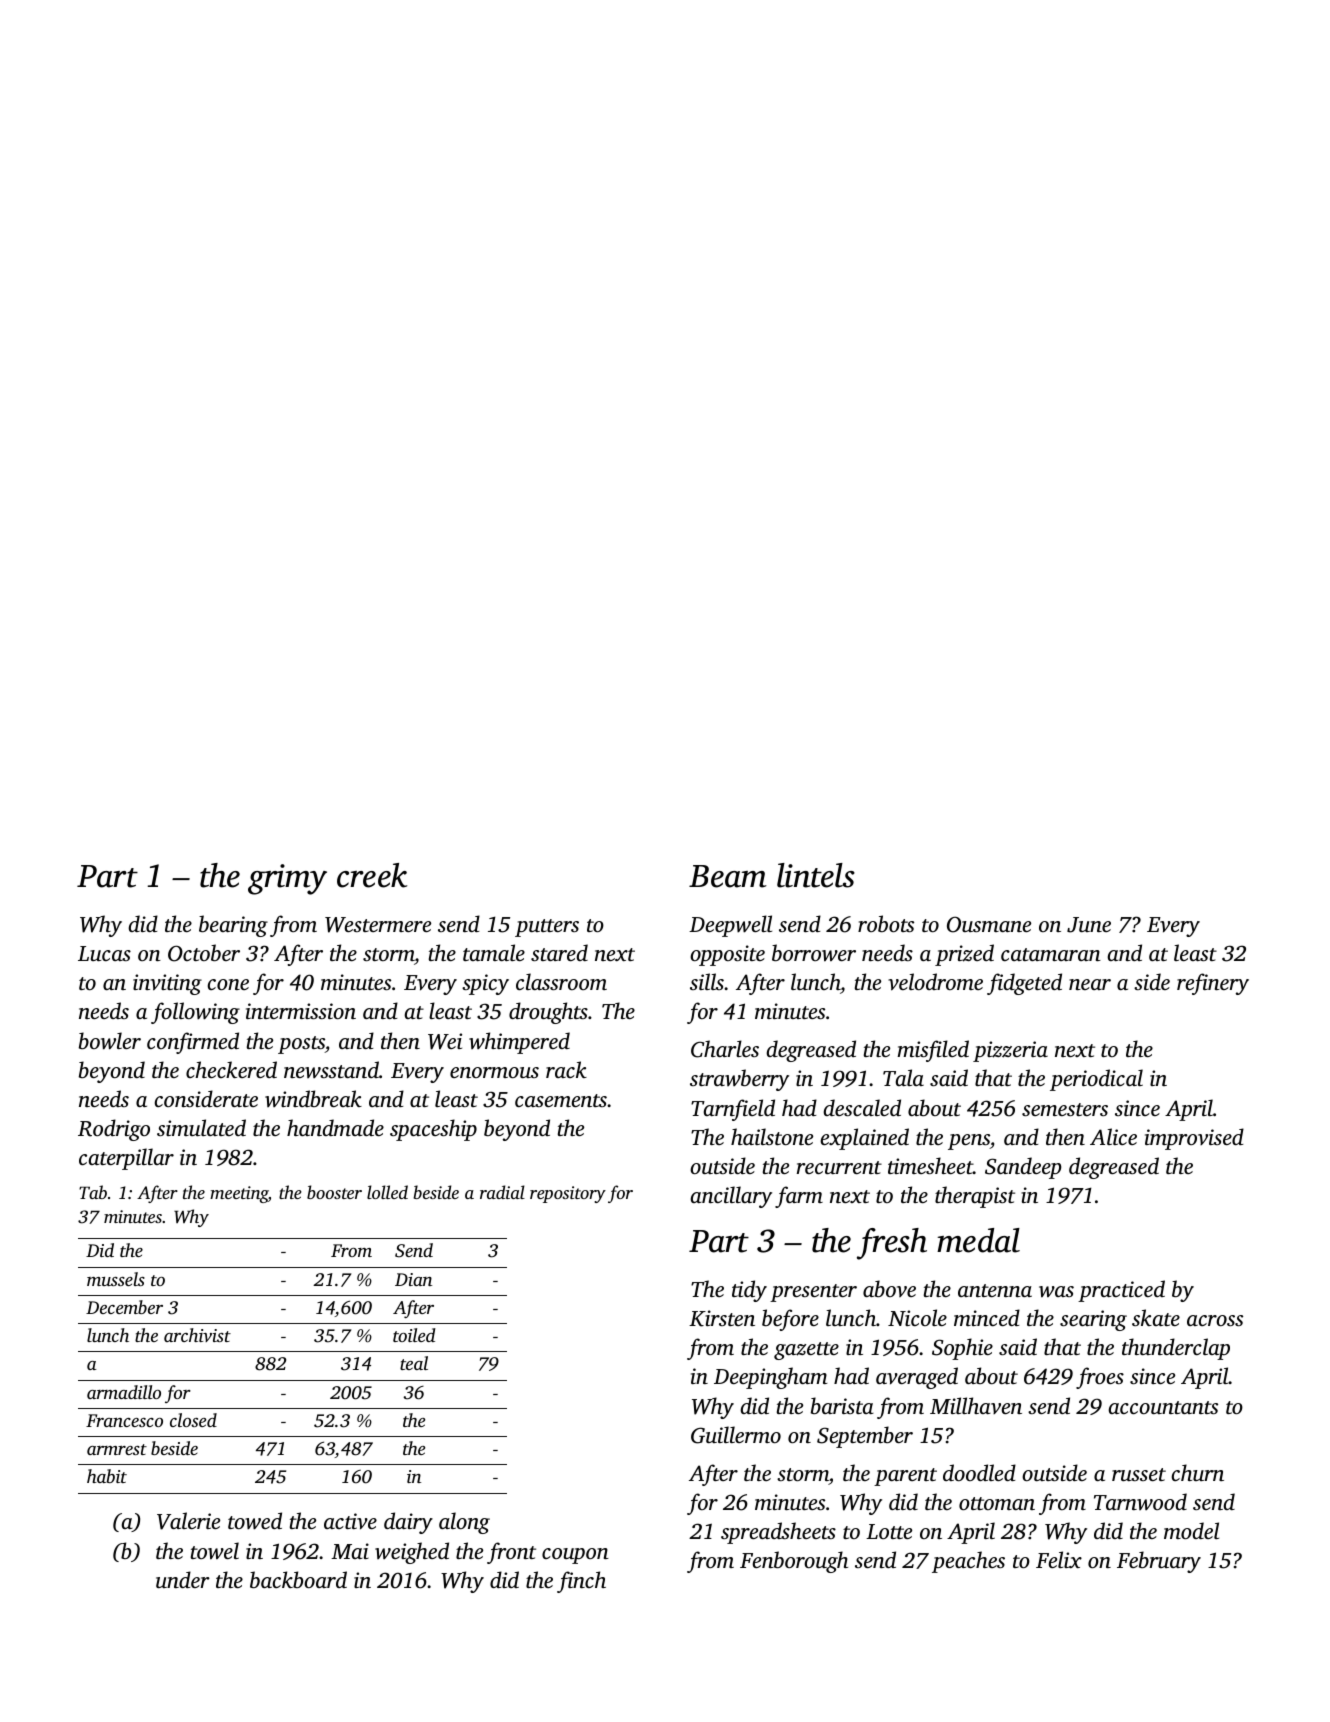  Describe the element at coordinates (1194, 1139) in the screenshot. I see `improvised` at that location.
